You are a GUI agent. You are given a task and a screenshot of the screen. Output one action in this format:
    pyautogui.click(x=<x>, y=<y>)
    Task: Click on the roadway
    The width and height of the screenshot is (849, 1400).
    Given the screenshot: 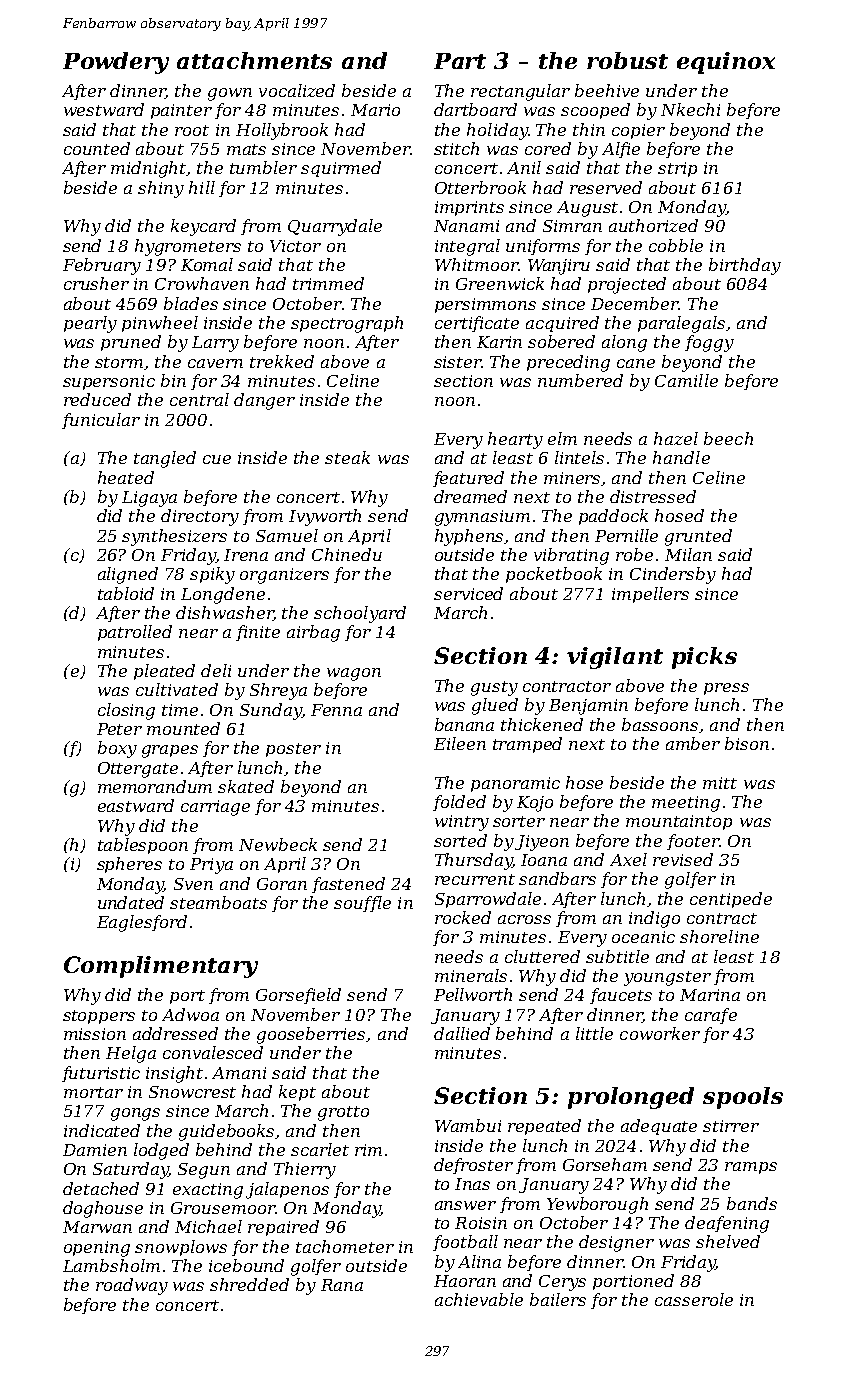 What is the action you would take?
    pyautogui.click(x=132, y=1286)
